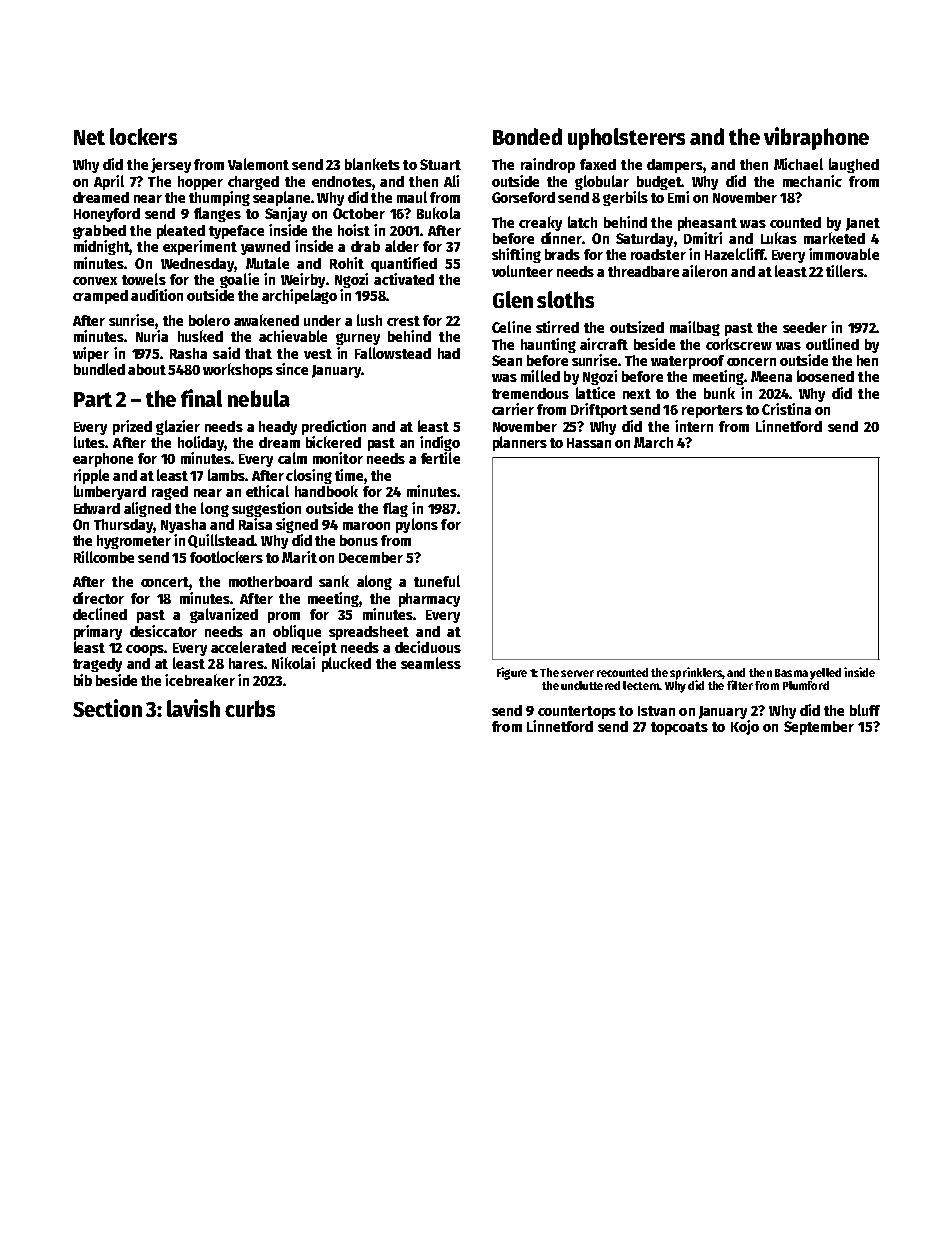 The image size is (952, 1233). I want to click on mailbag, so click(695, 328).
